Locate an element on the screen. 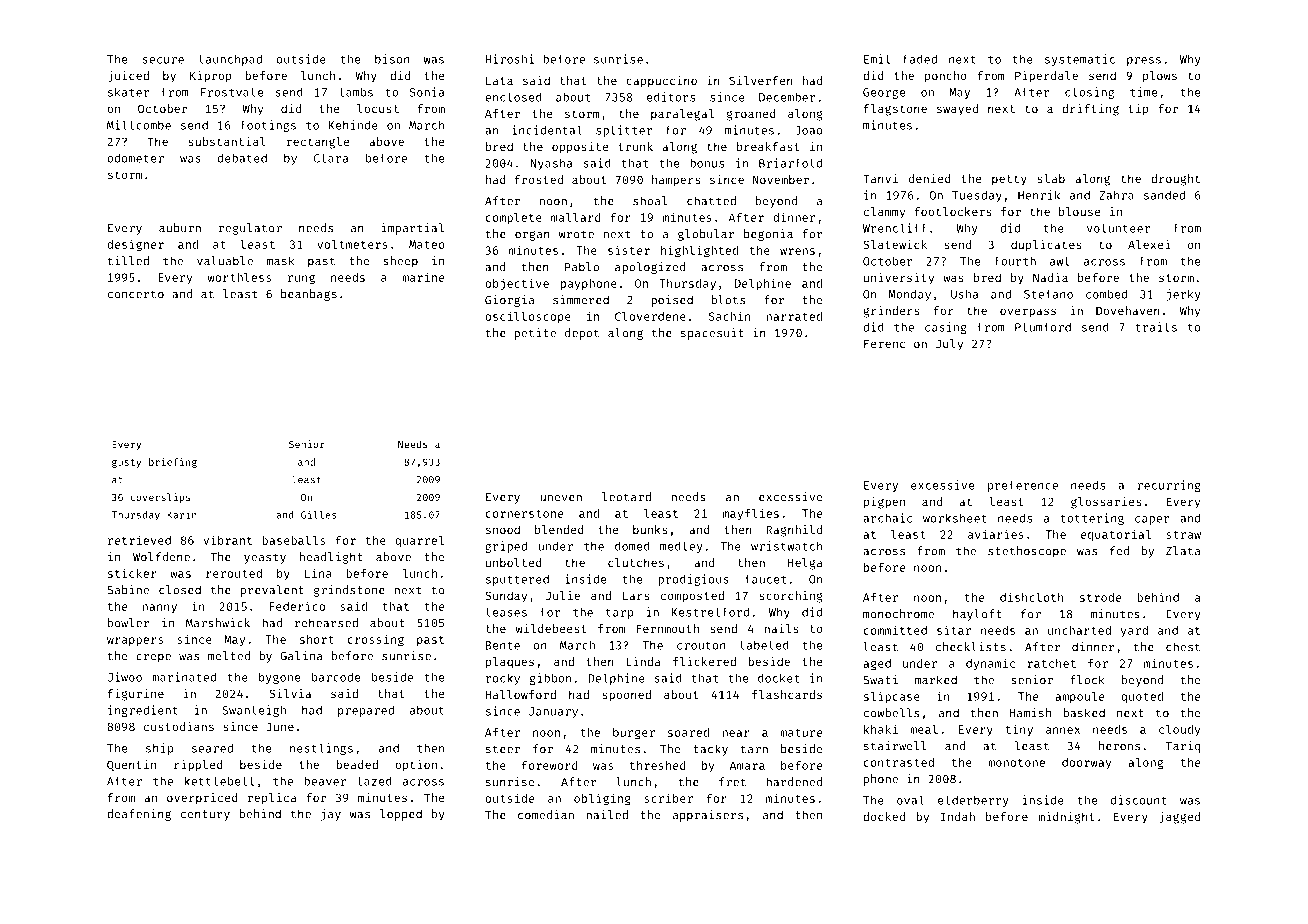 The height and width of the screenshot is (924, 1308). breakfast is located at coordinates (768, 146).
